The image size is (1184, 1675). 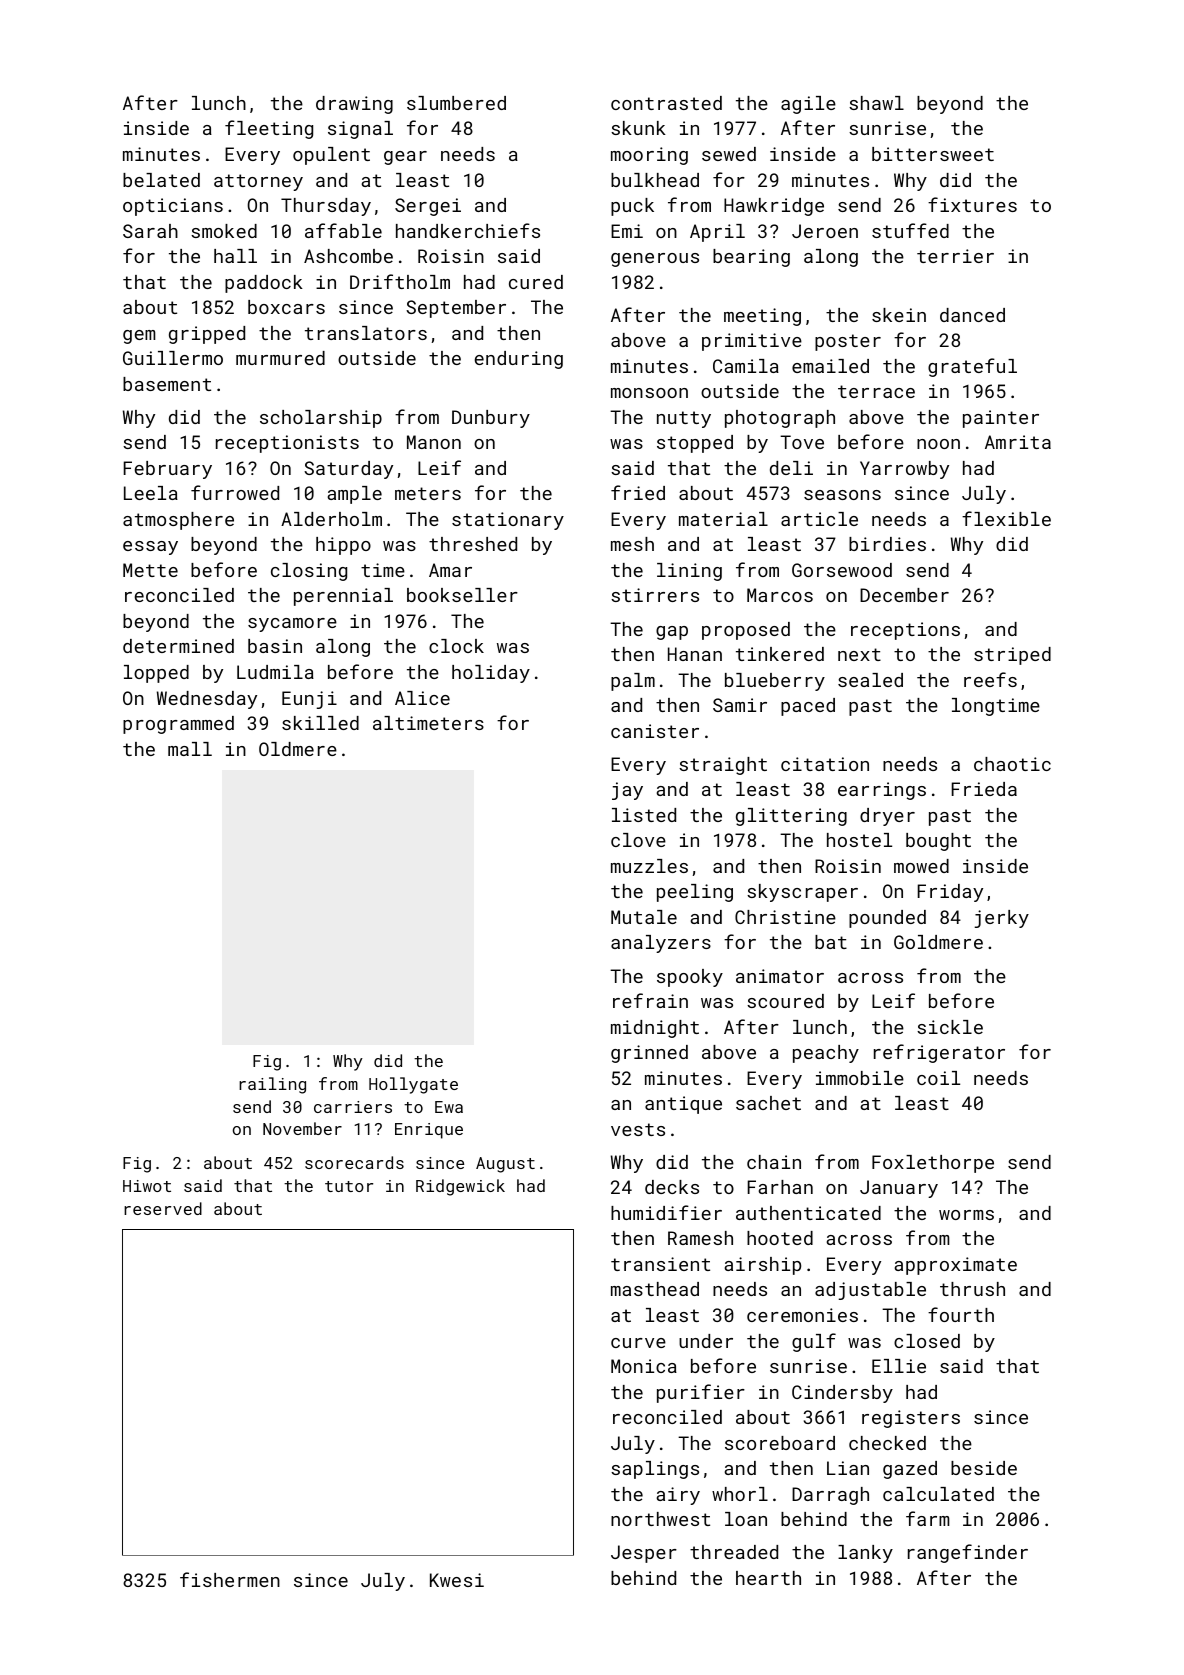 I want to click on fishermen, so click(x=230, y=1579).
